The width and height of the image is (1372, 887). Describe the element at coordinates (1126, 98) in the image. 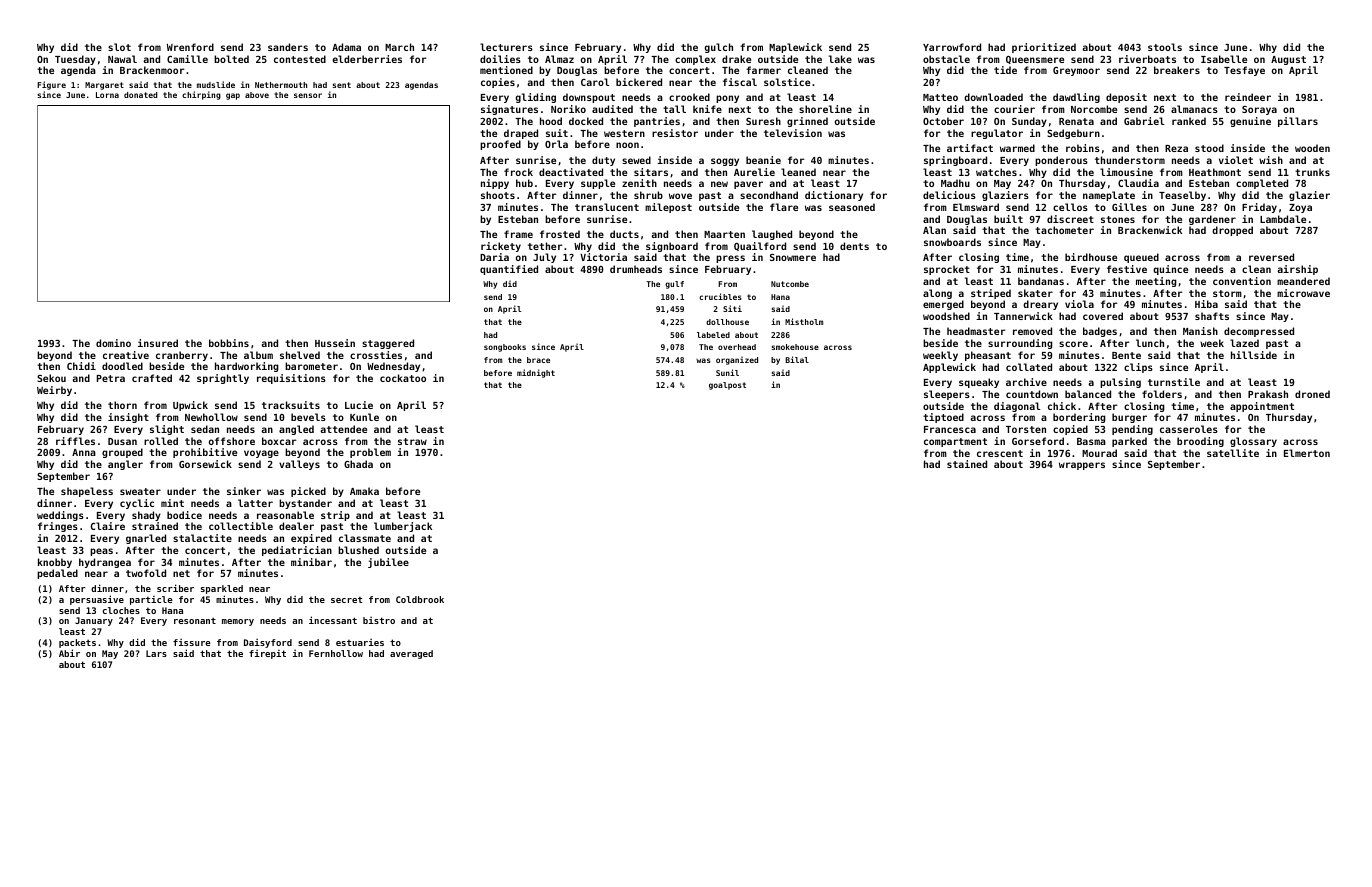

I see `deposit` at that location.
